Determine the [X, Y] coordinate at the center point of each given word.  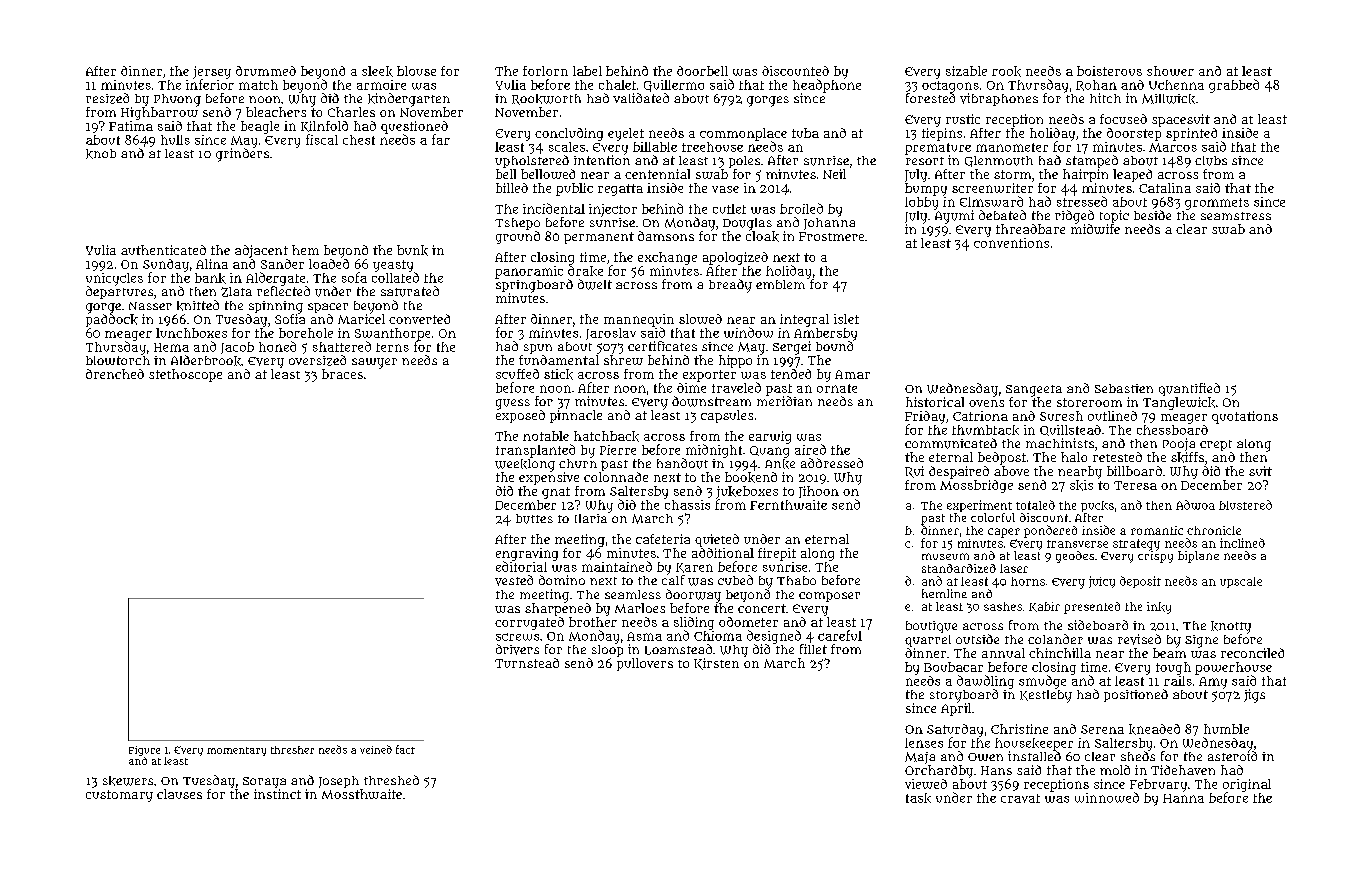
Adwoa [1195, 505]
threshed [391, 780]
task [918, 798]
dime [691, 388]
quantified [1189, 389]
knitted [198, 305]
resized [107, 98]
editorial [521, 566]
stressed [1082, 201]
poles [744, 162]
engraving [527, 554]
